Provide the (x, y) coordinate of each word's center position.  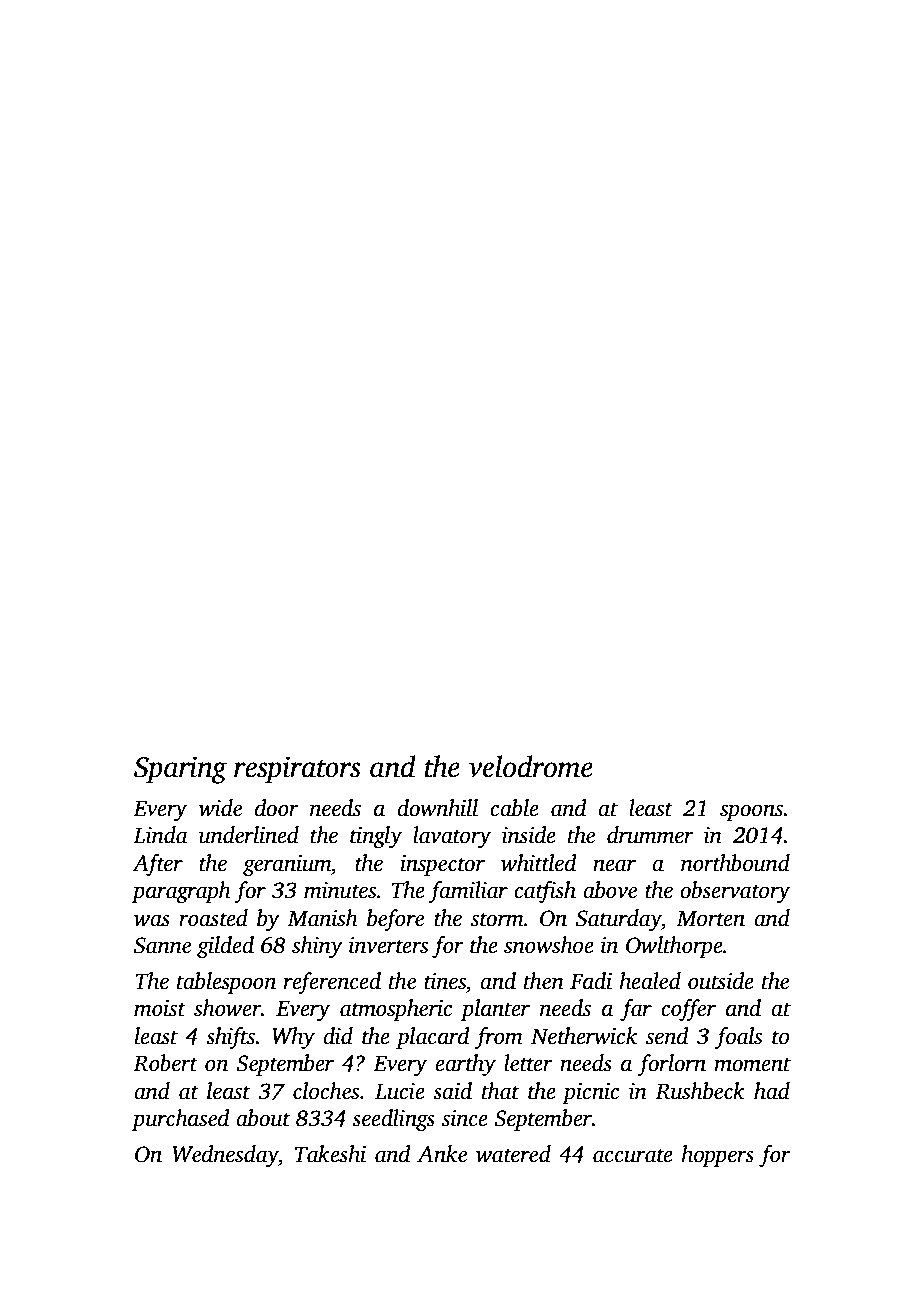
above (610, 890)
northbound (735, 863)
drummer (650, 835)
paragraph (181, 892)
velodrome (531, 766)
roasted (213, 918)
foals (738, 1038)
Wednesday (225, 1156)
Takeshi (330, 1154)
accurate (633, 1155)
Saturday (619, 920)
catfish (545, 892)
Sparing (180, 770)
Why (293, 1038)
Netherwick (584, 1036)
